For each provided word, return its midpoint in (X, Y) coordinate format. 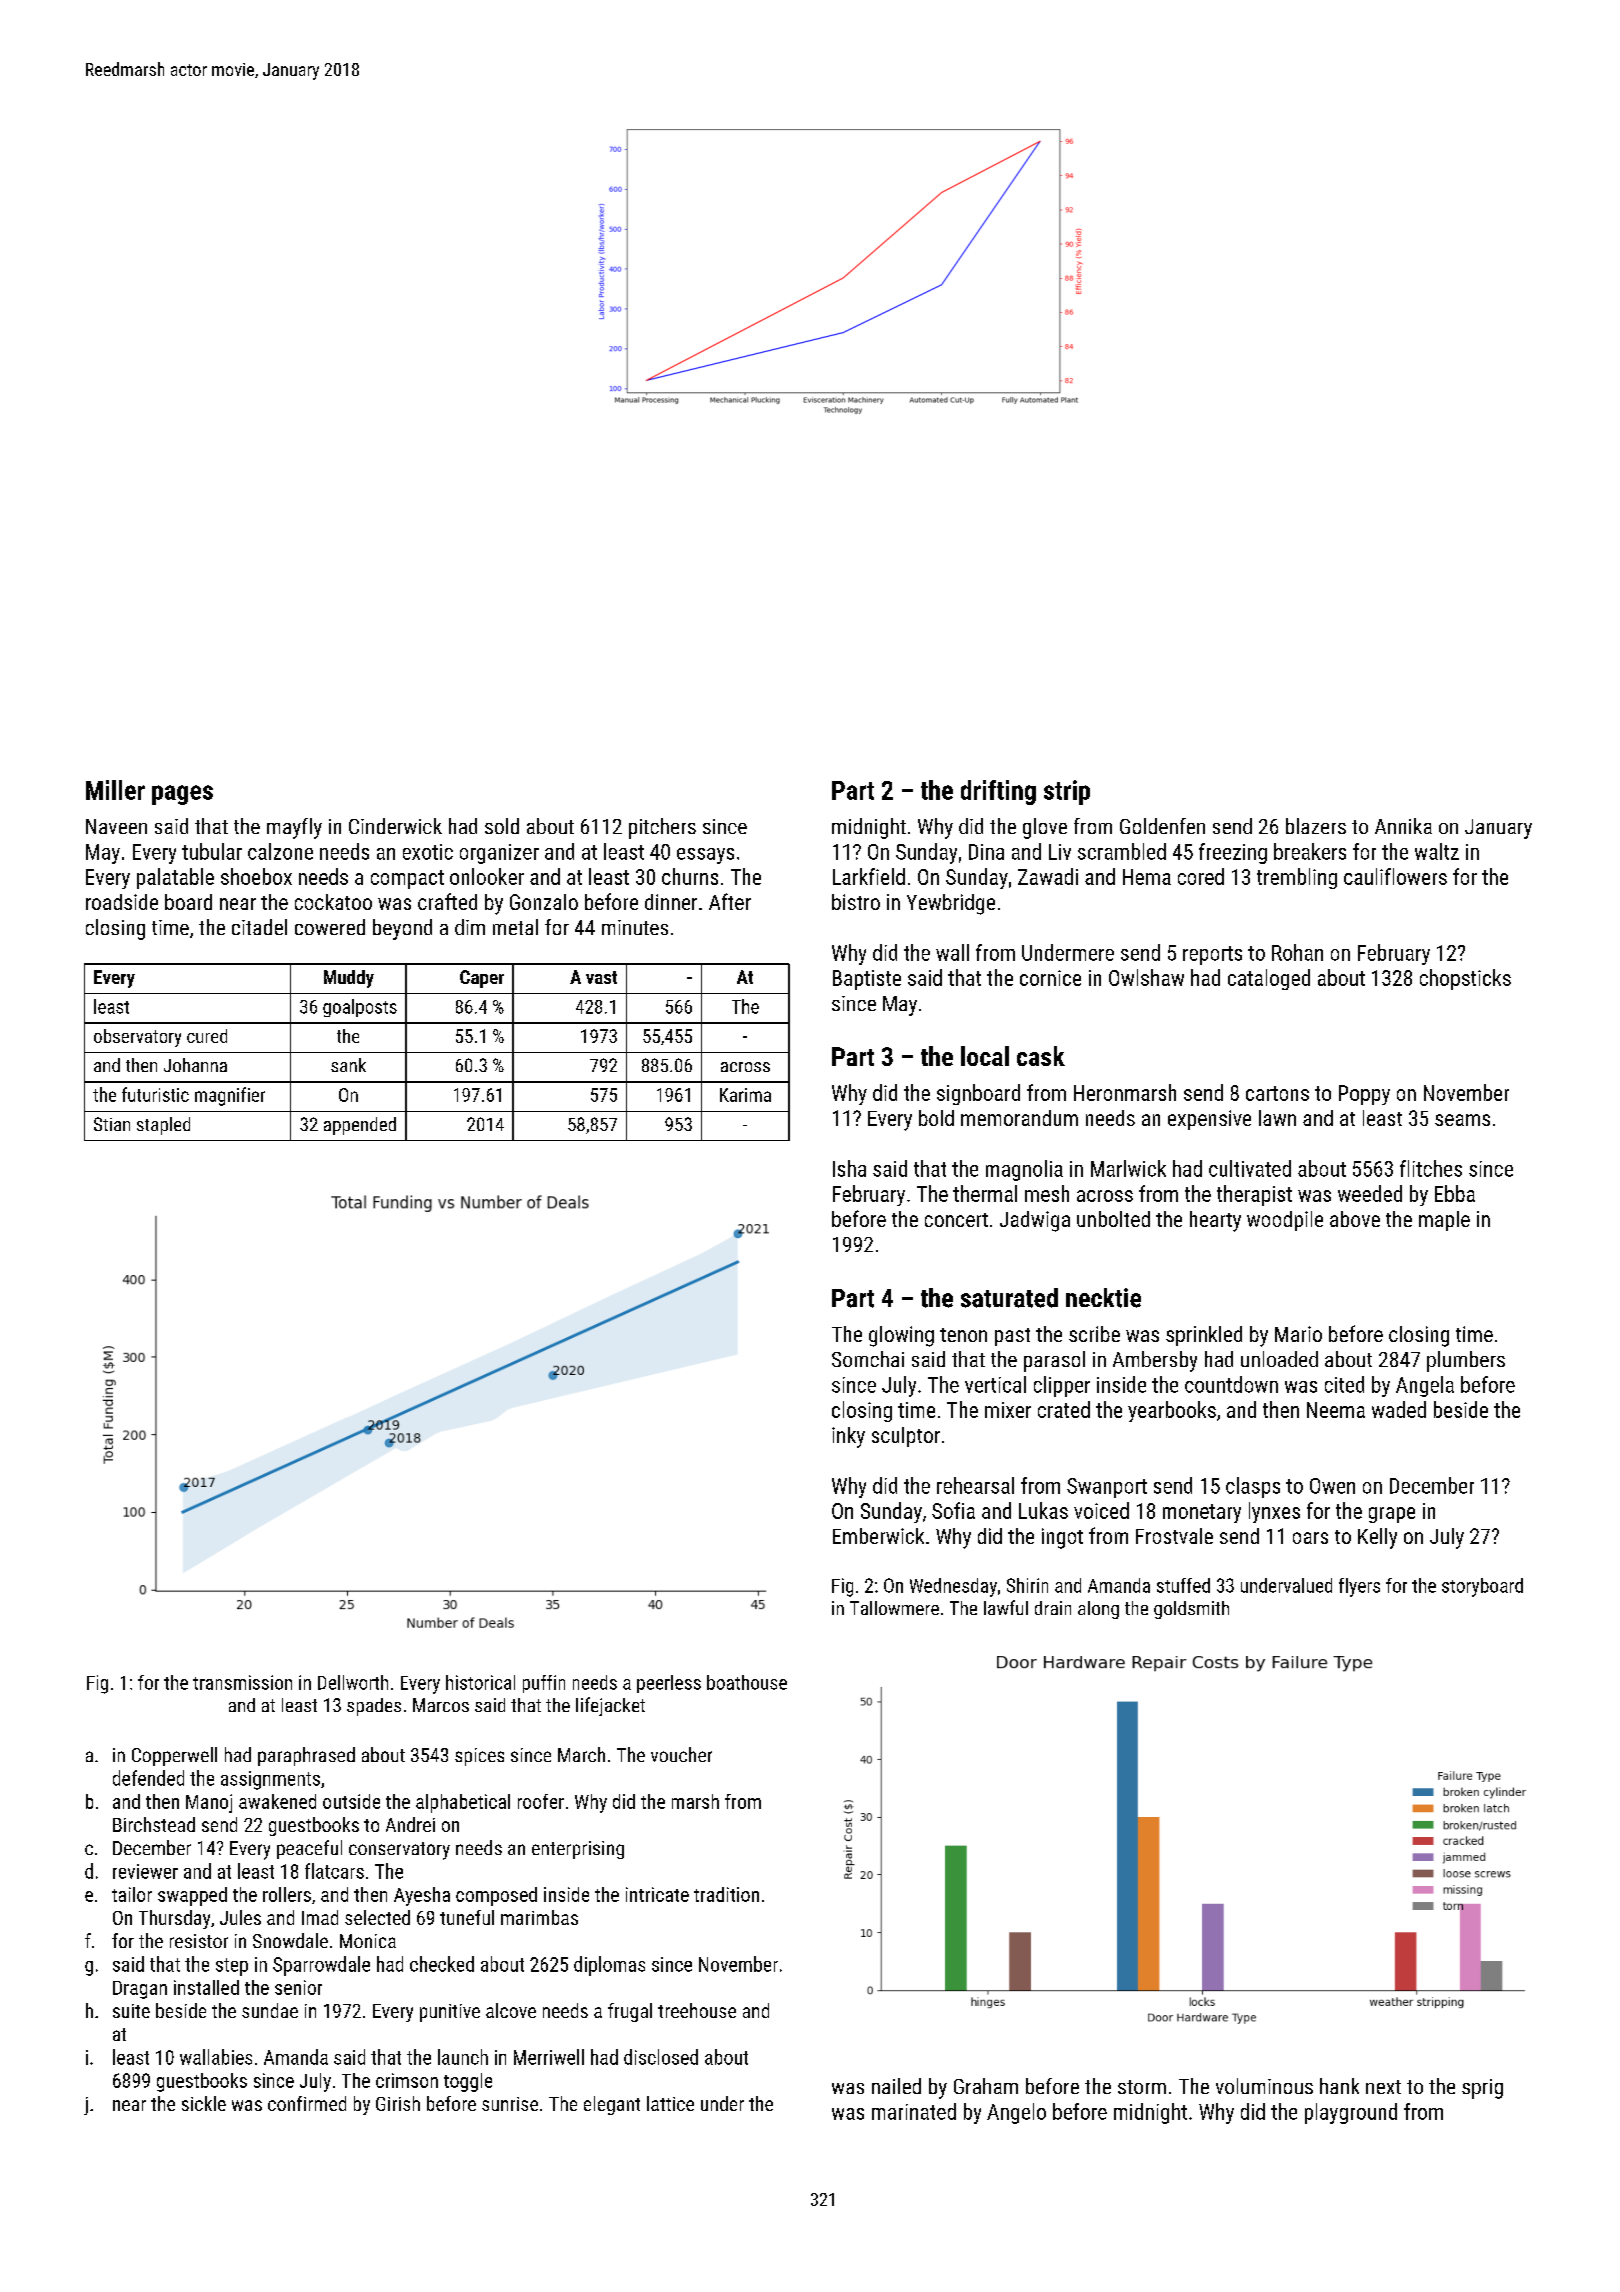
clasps (1253, 1487)
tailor (132, 1894)
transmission (242, 1682)
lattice (670, 2103)
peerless (669, 1684)
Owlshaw (1146, 977)
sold (502, 826)
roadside (122, 902)
